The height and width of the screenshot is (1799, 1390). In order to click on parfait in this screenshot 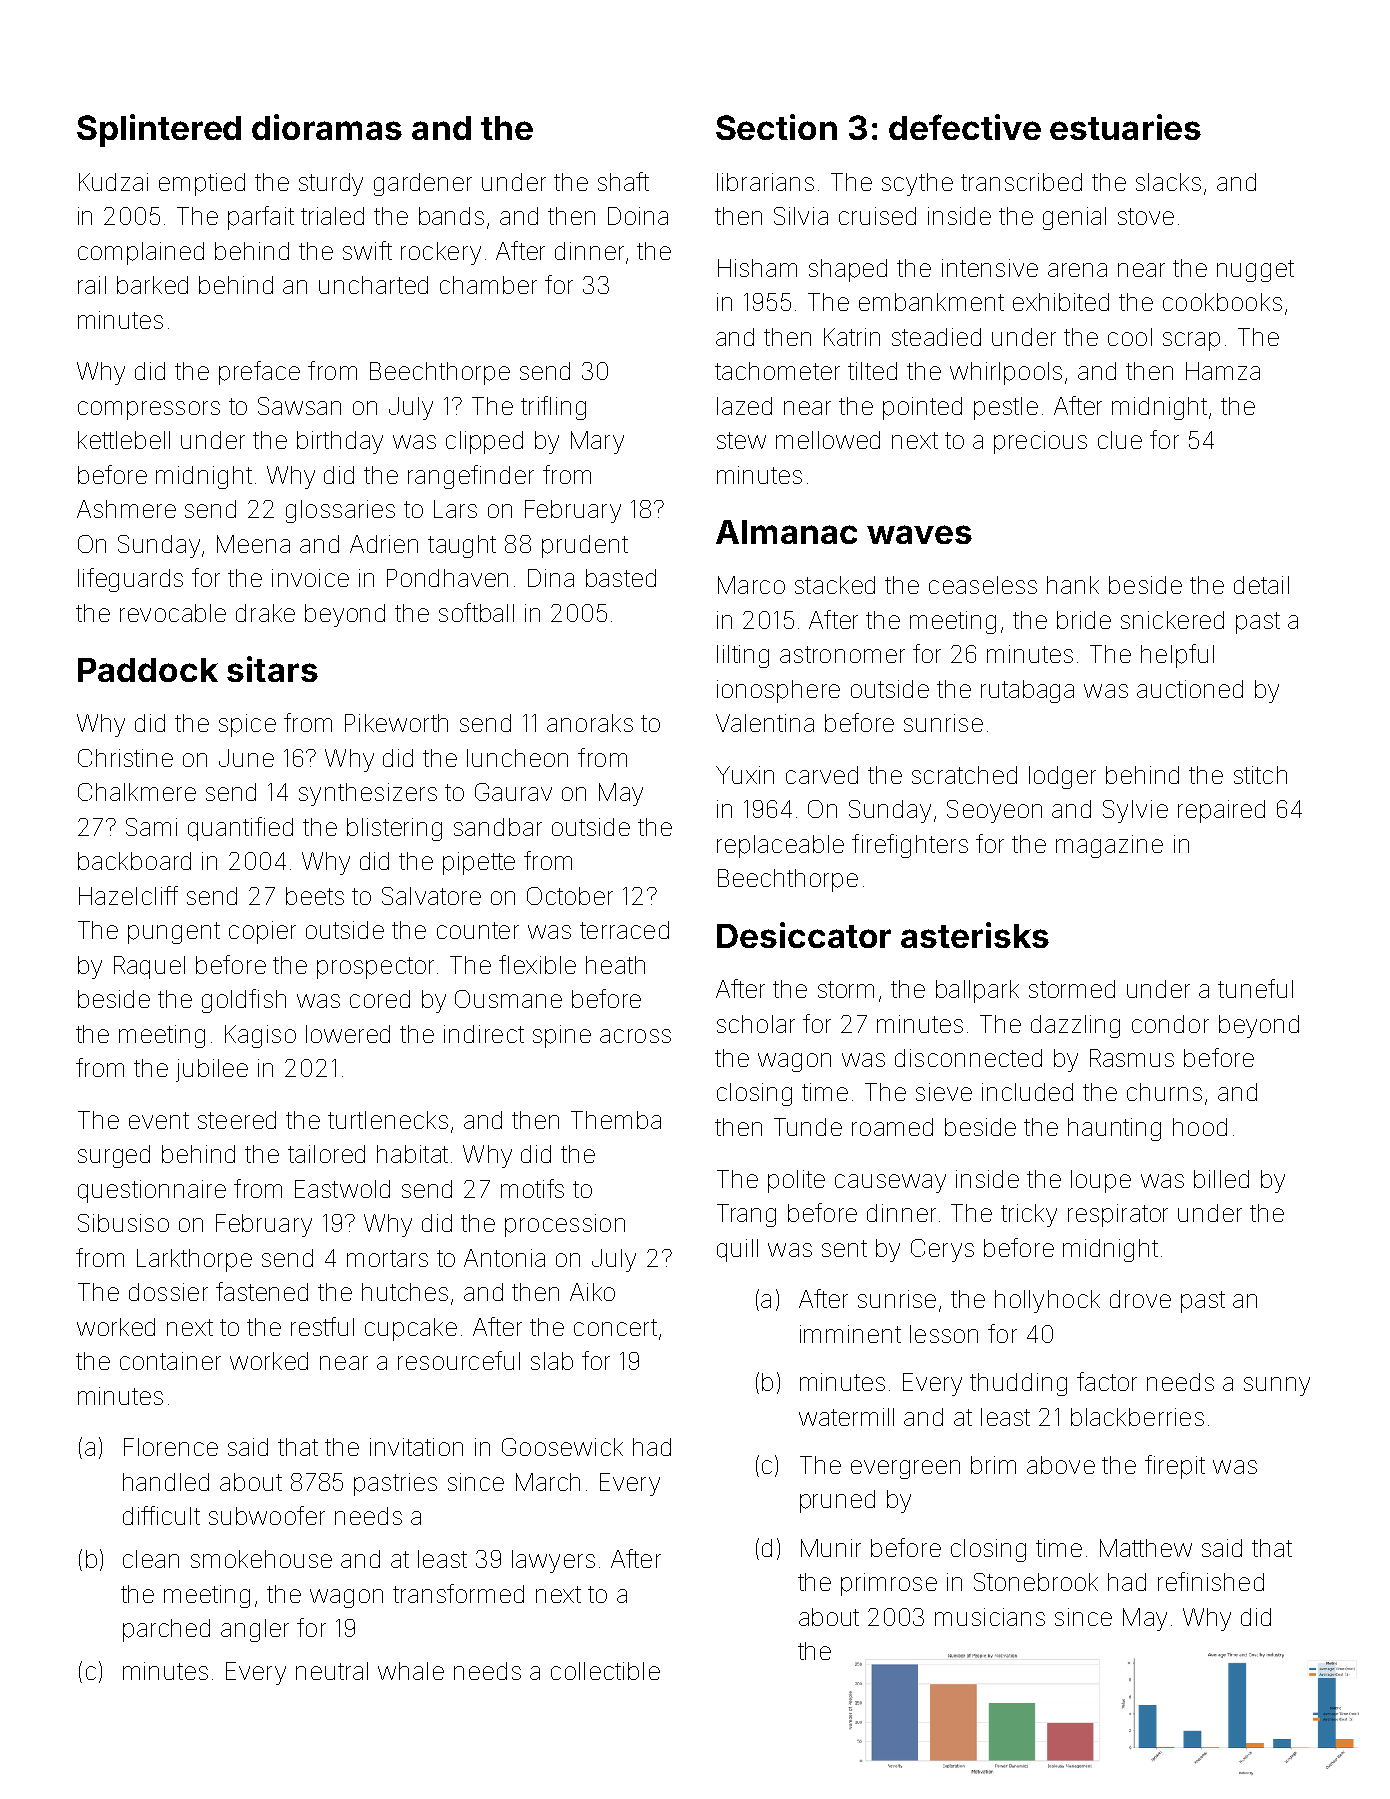, I will do `click(261, 218)`.
